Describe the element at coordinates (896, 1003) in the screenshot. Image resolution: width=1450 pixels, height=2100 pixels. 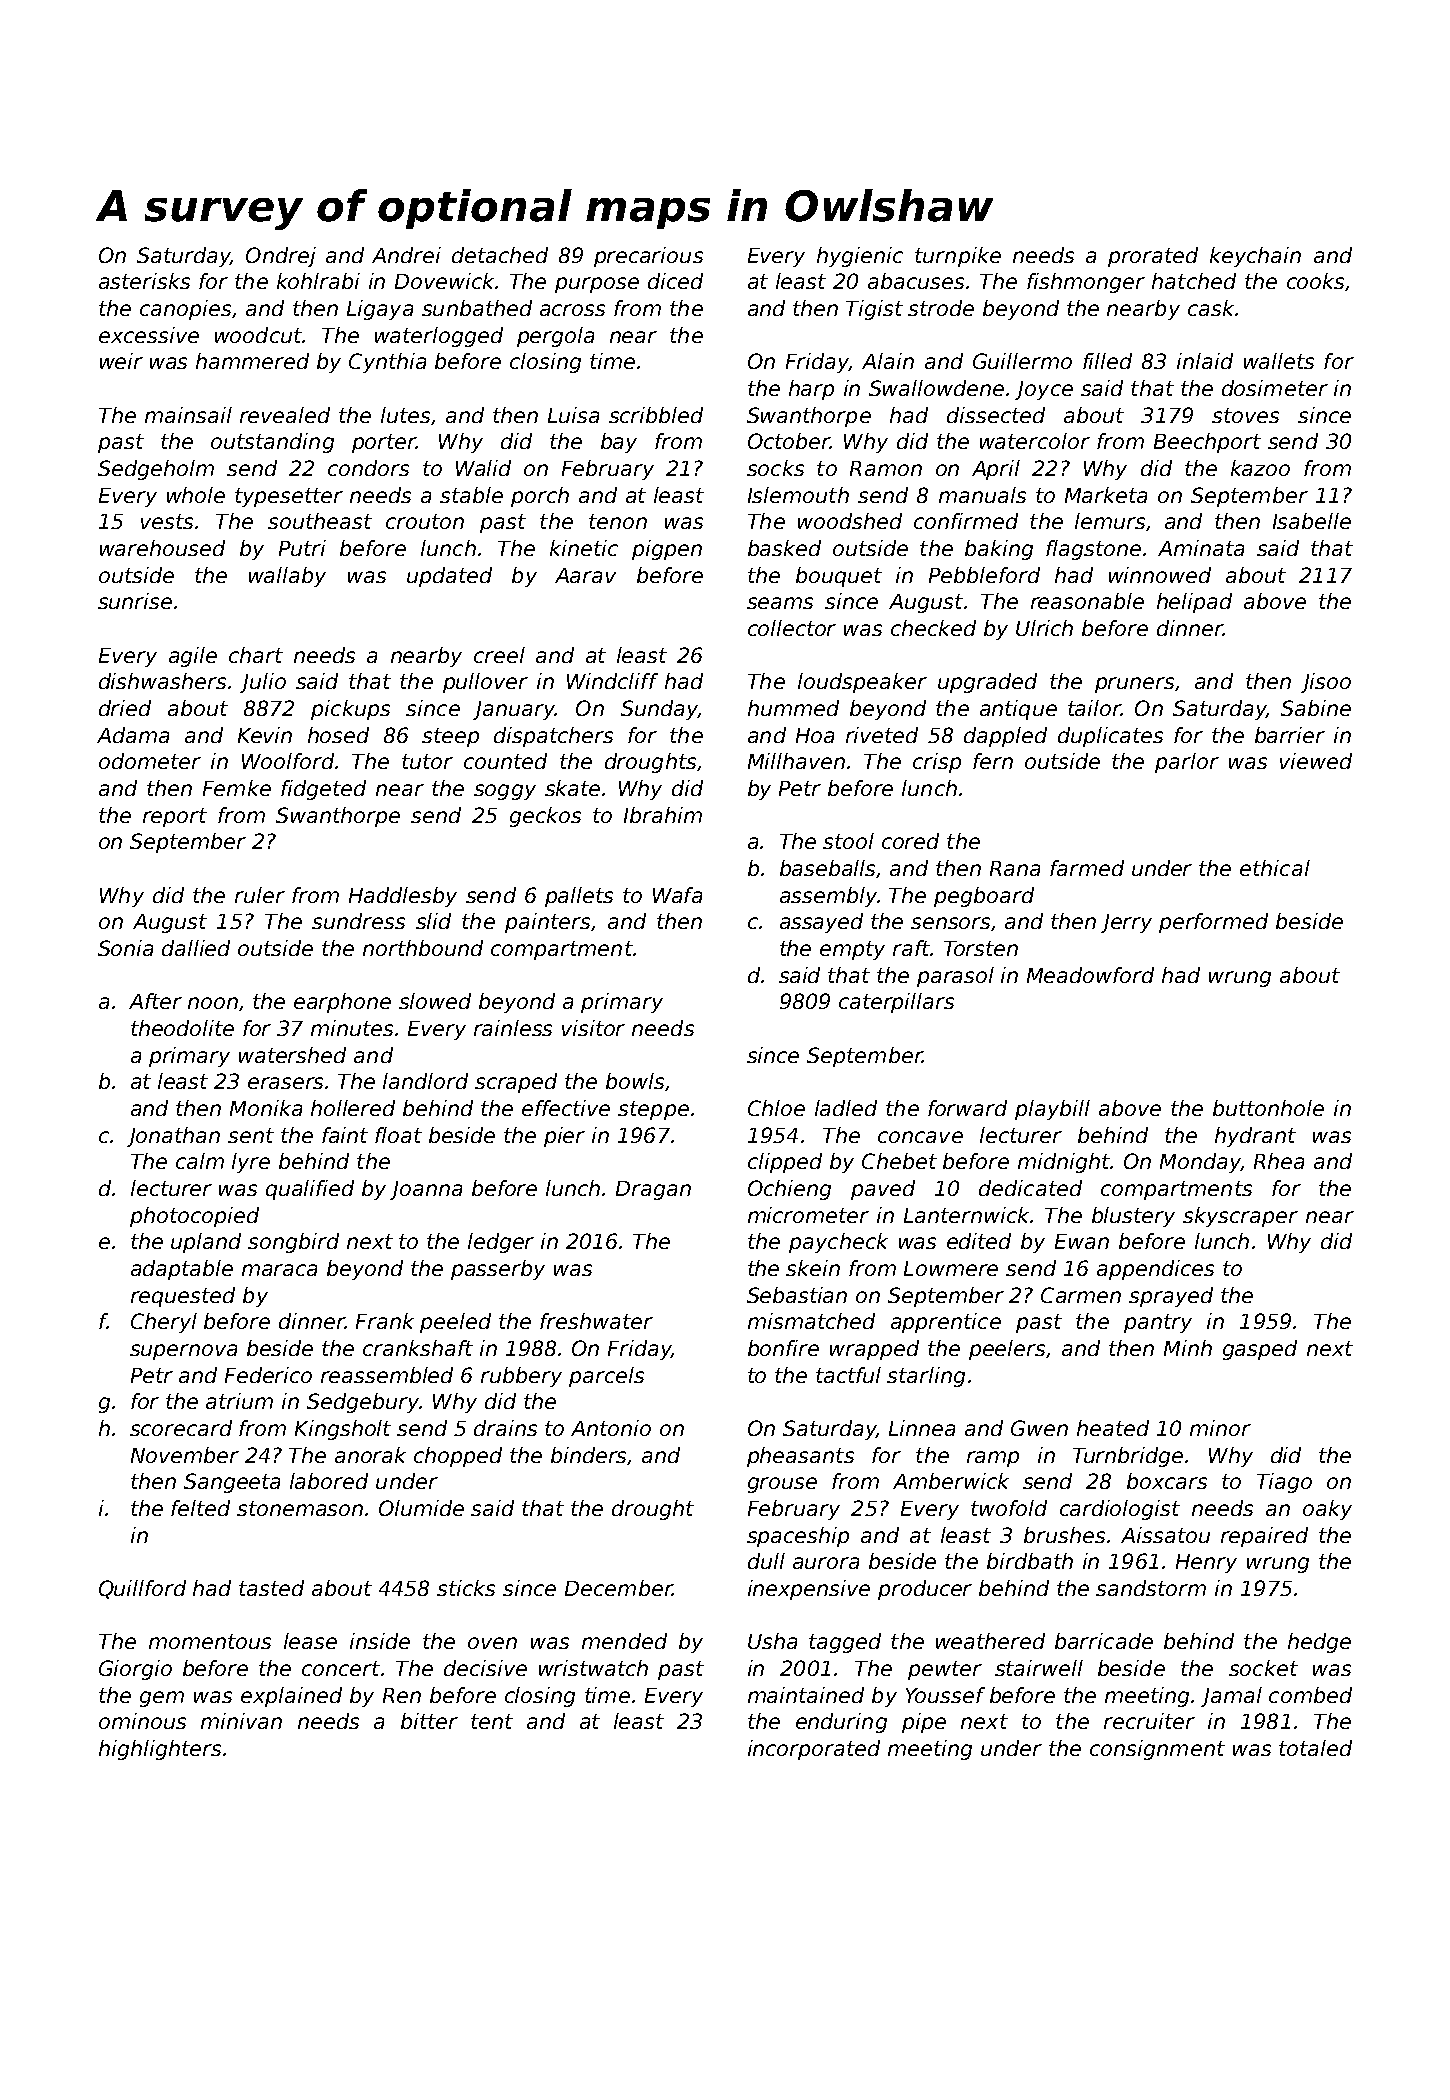
I see `caterpillars` at that location.
